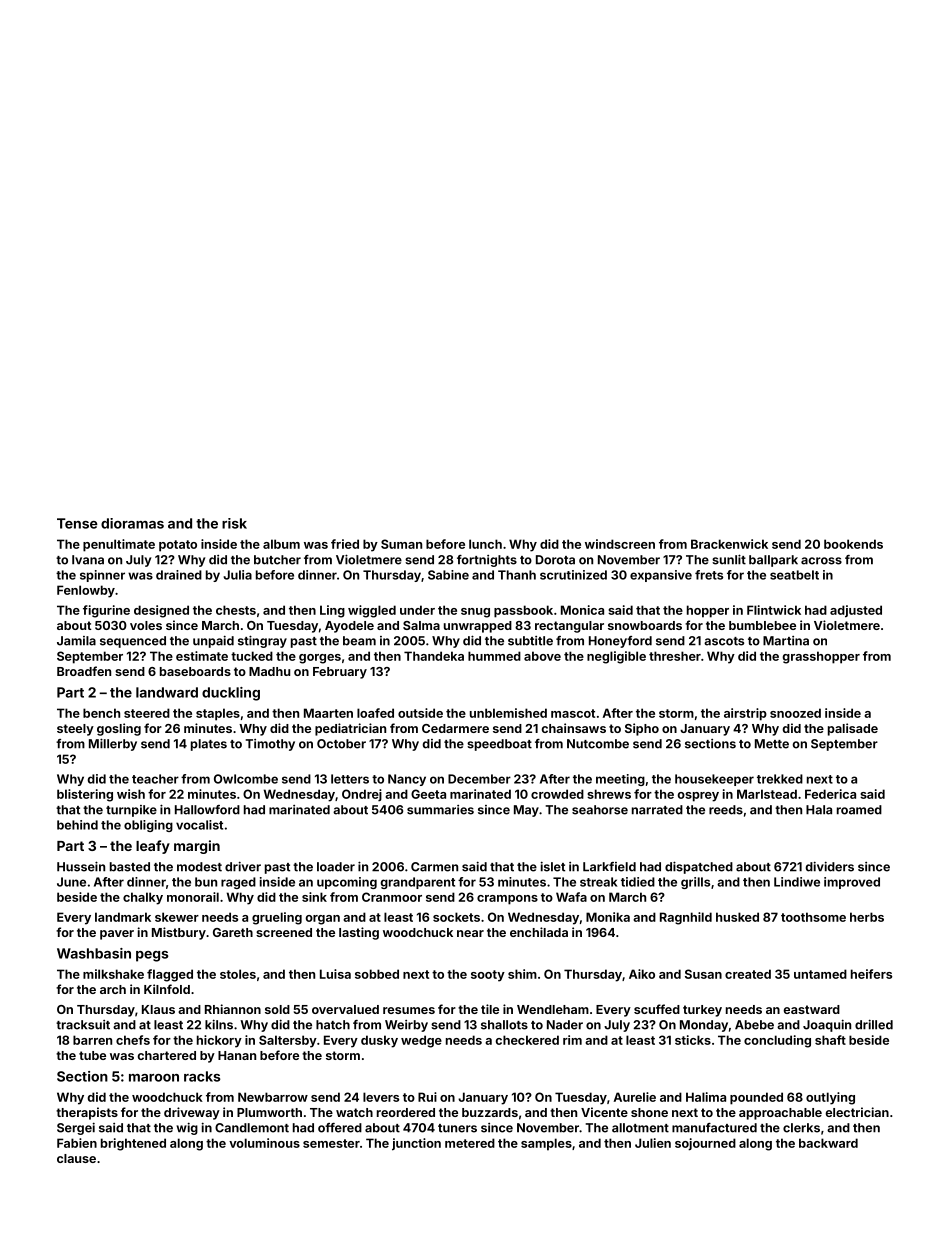  Describe the element at coordinates (75, 730) in the document. I see `steely` at that location.
